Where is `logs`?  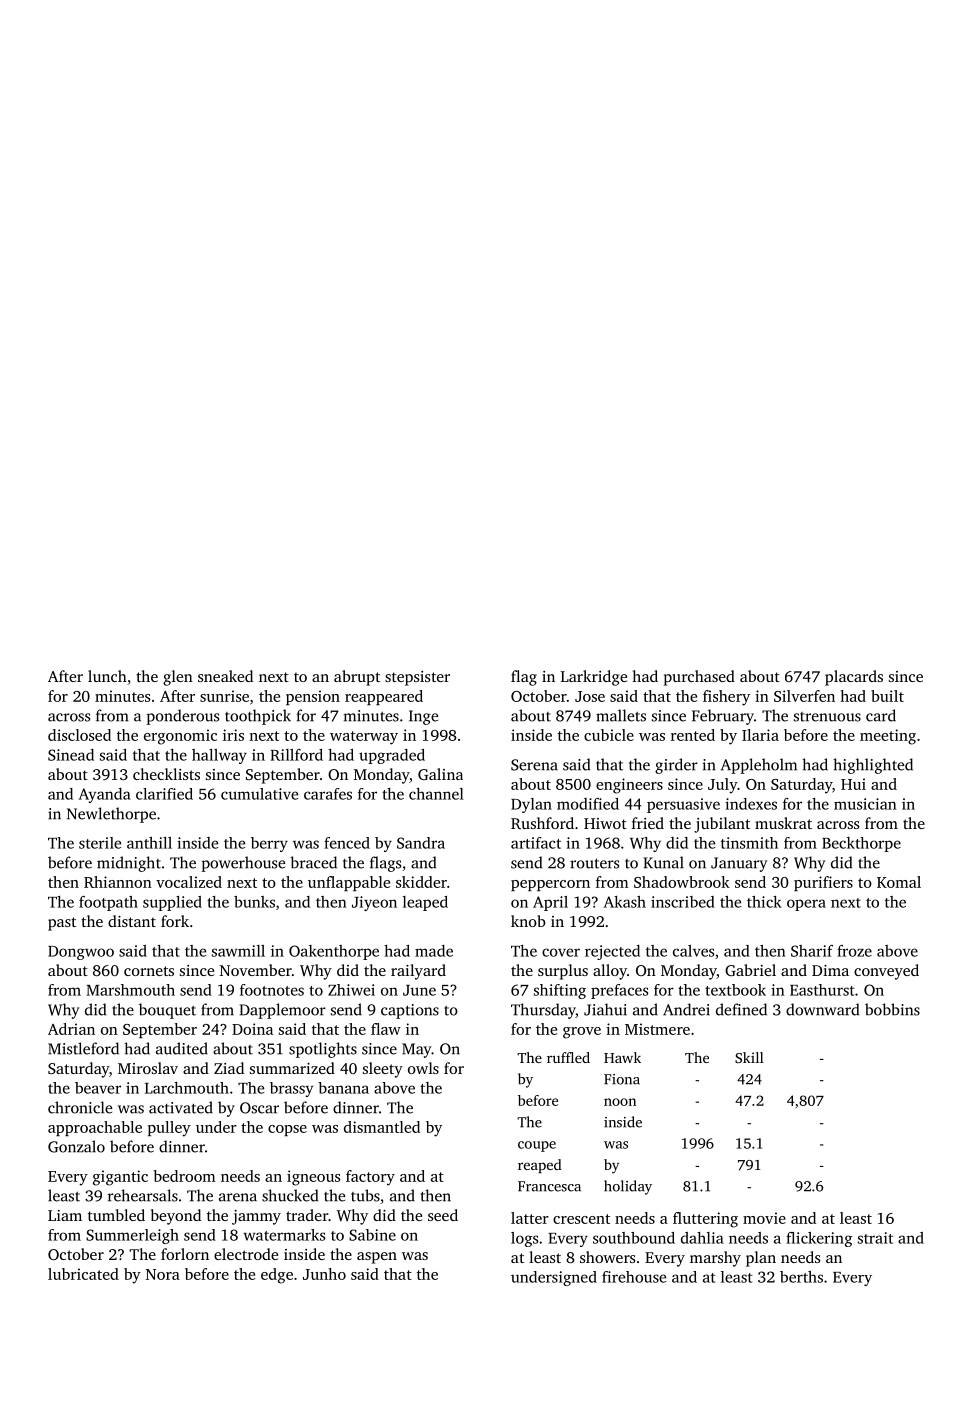
logs is located at coordinates (524, 1239).
